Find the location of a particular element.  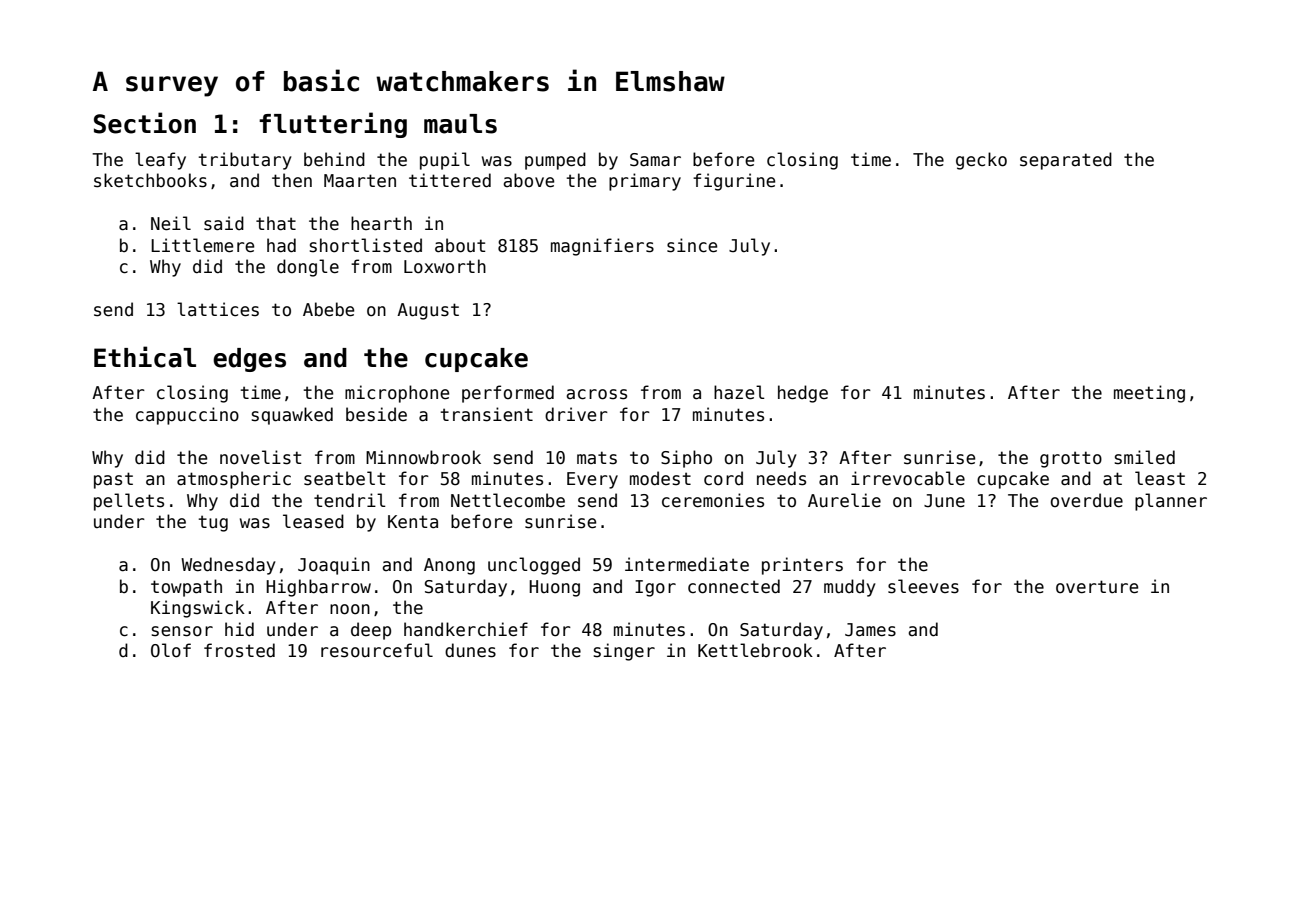

grotto is located at coordinates (1071, 459).
